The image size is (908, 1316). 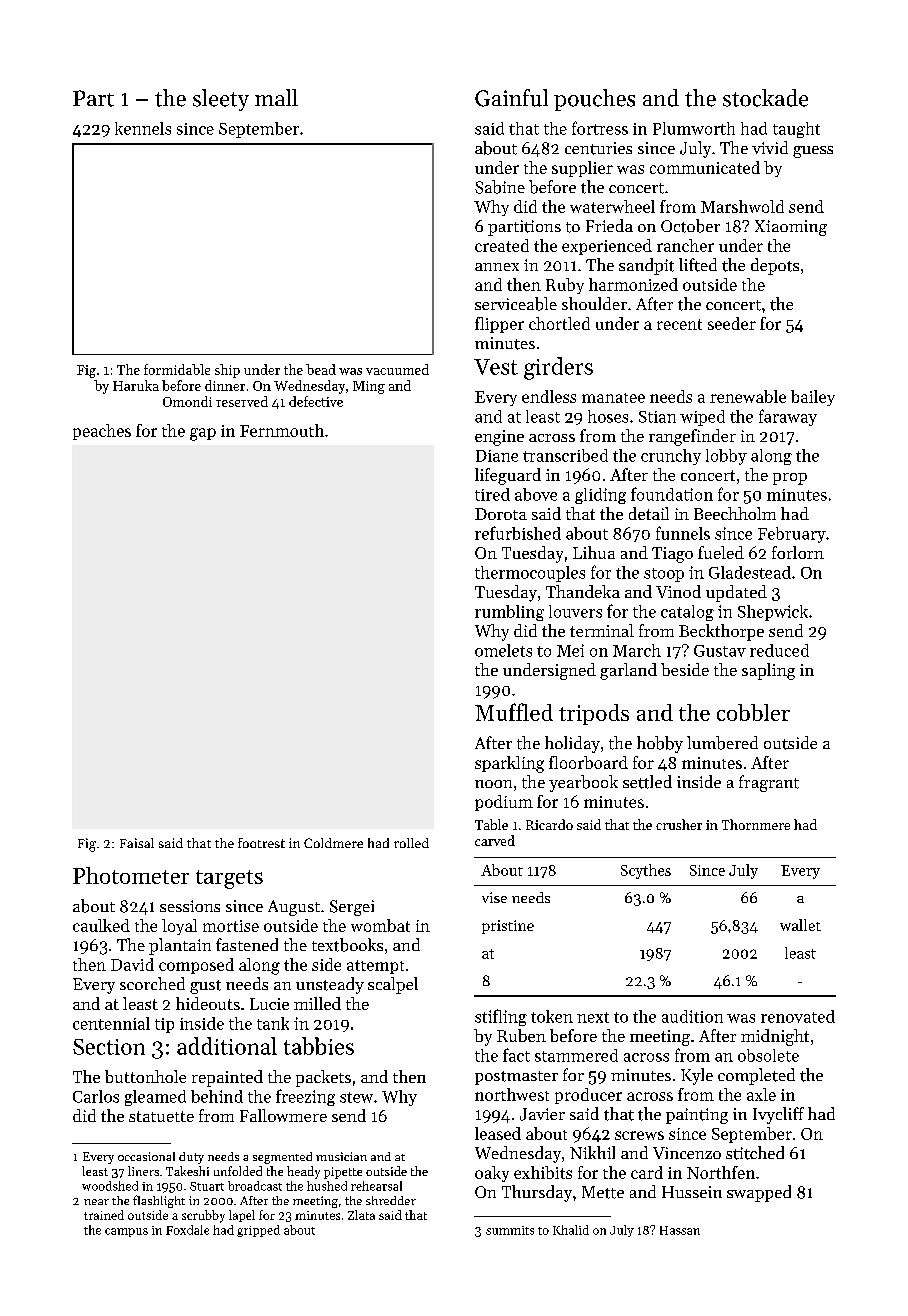 I want to click on settled, so click(x=647, y=782).
